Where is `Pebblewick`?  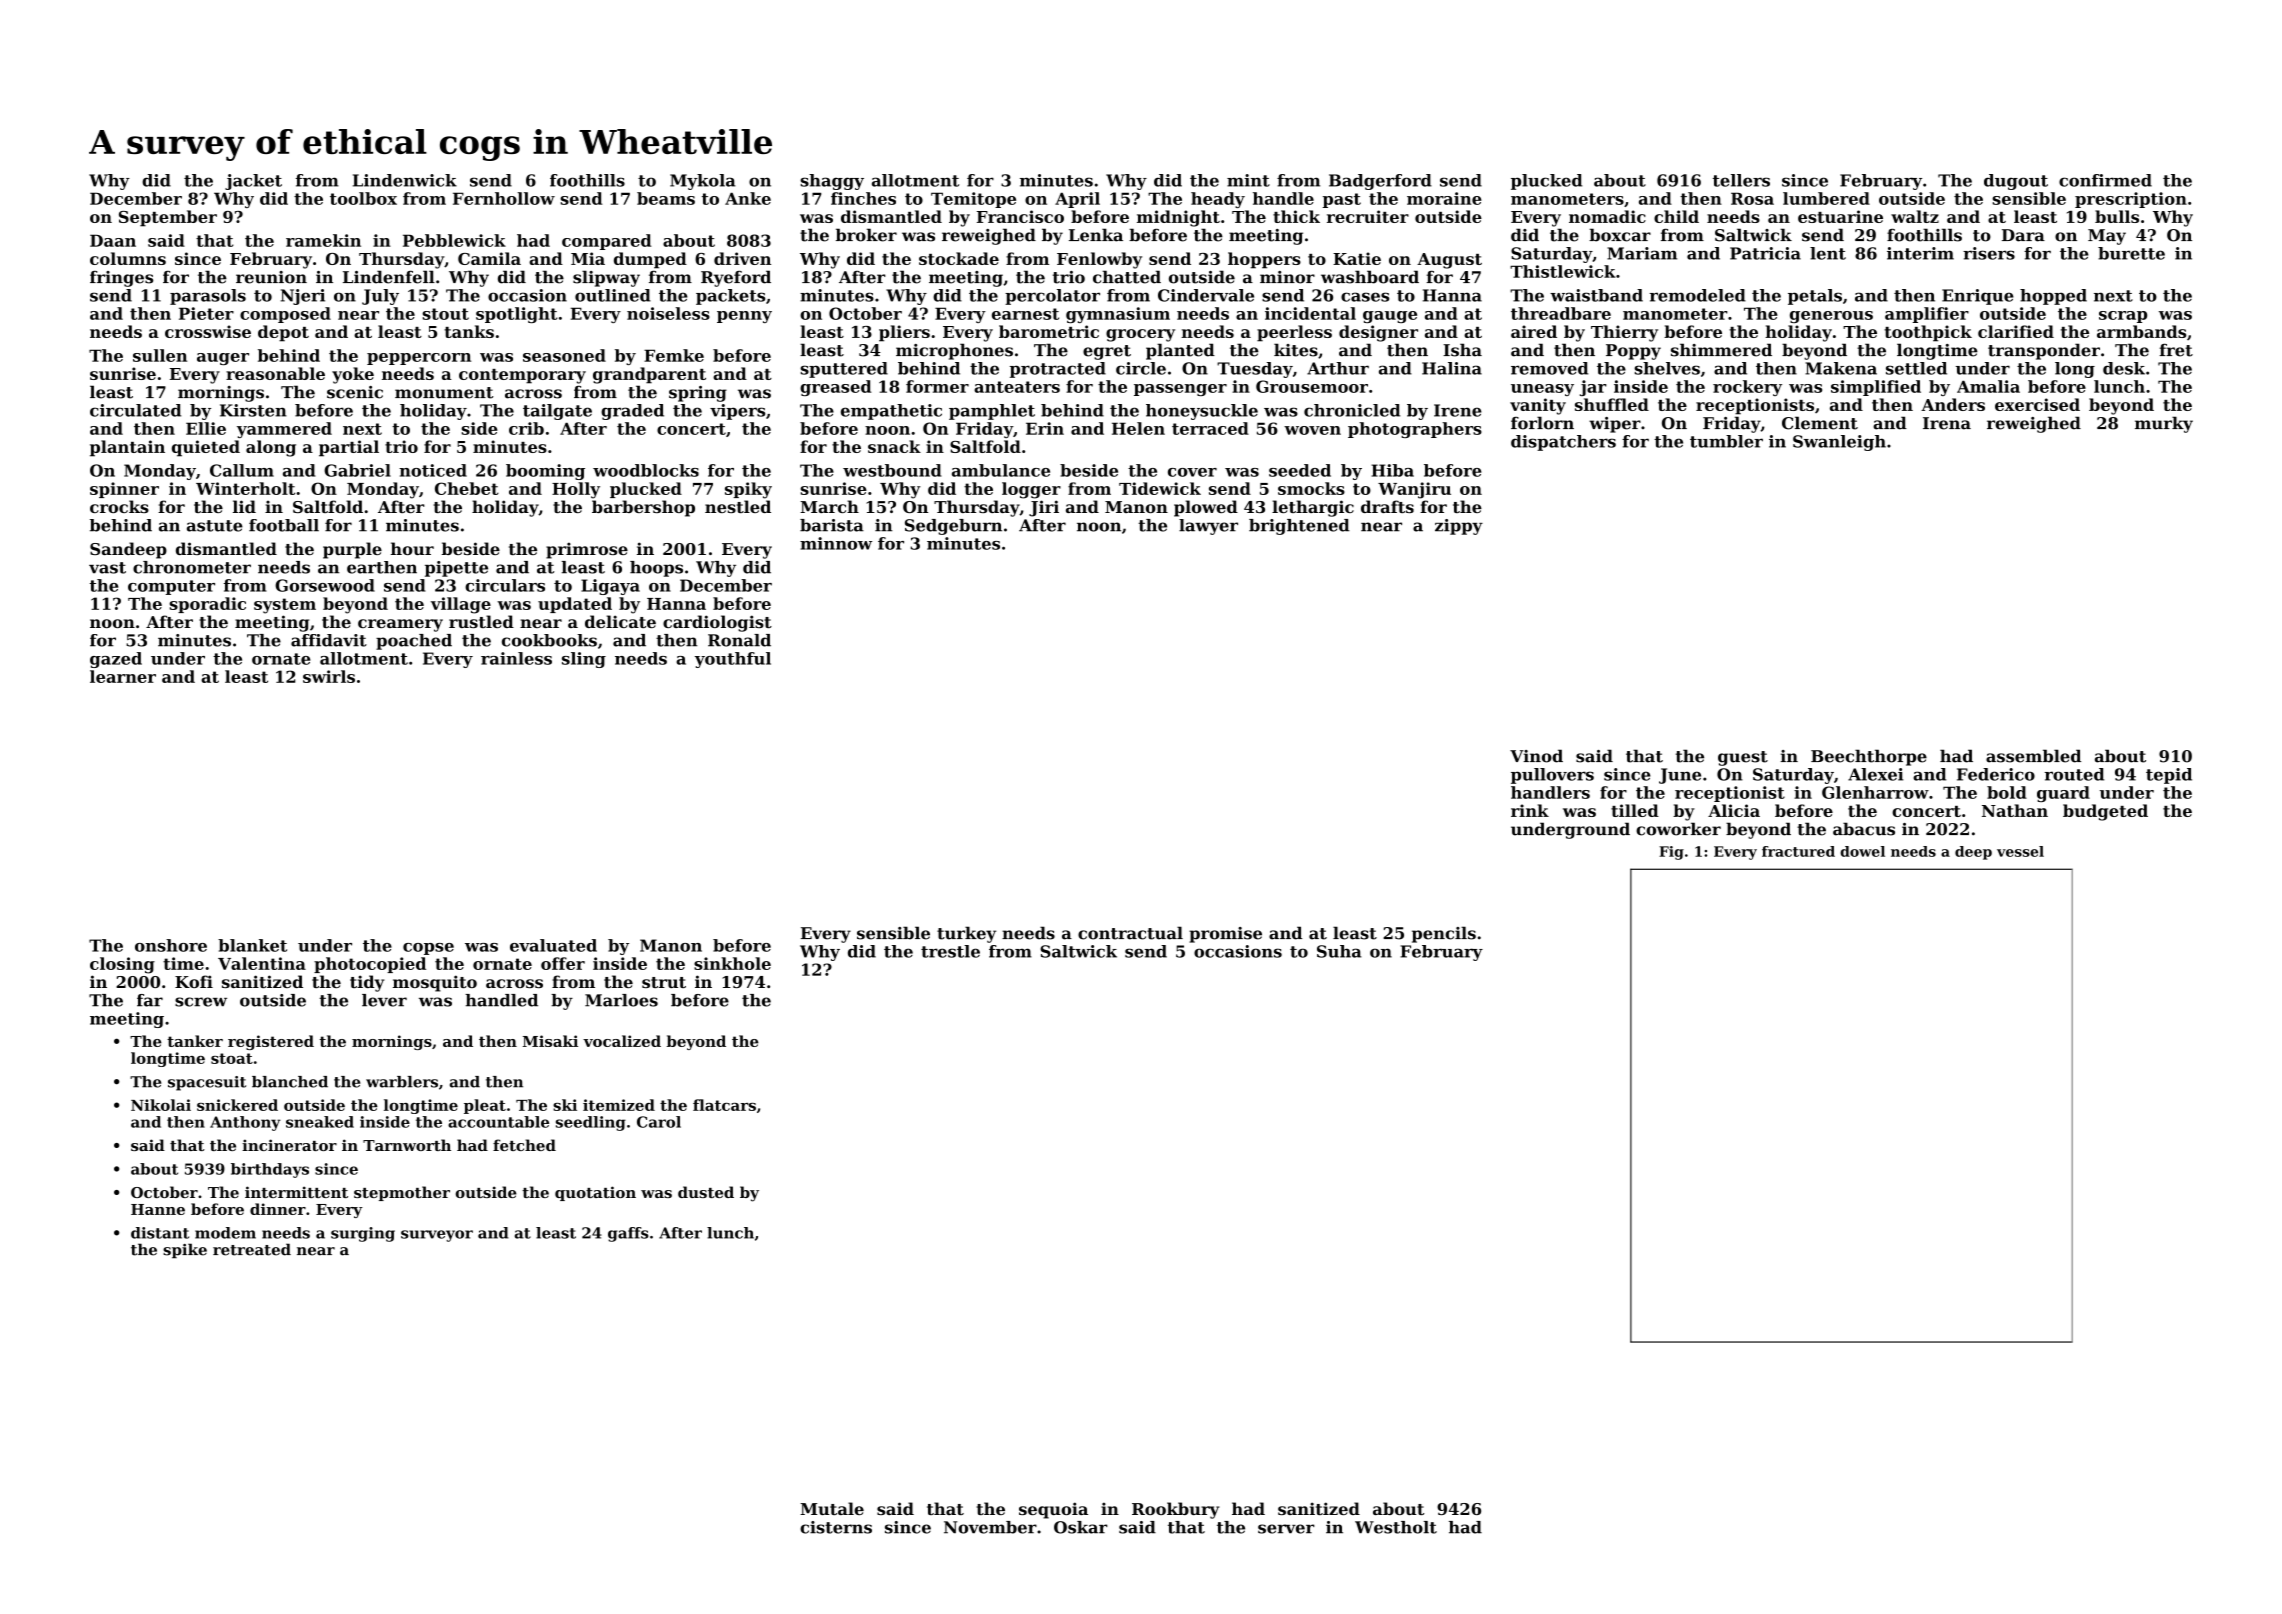 Pebblewick is located at coordinates (454, 240).
